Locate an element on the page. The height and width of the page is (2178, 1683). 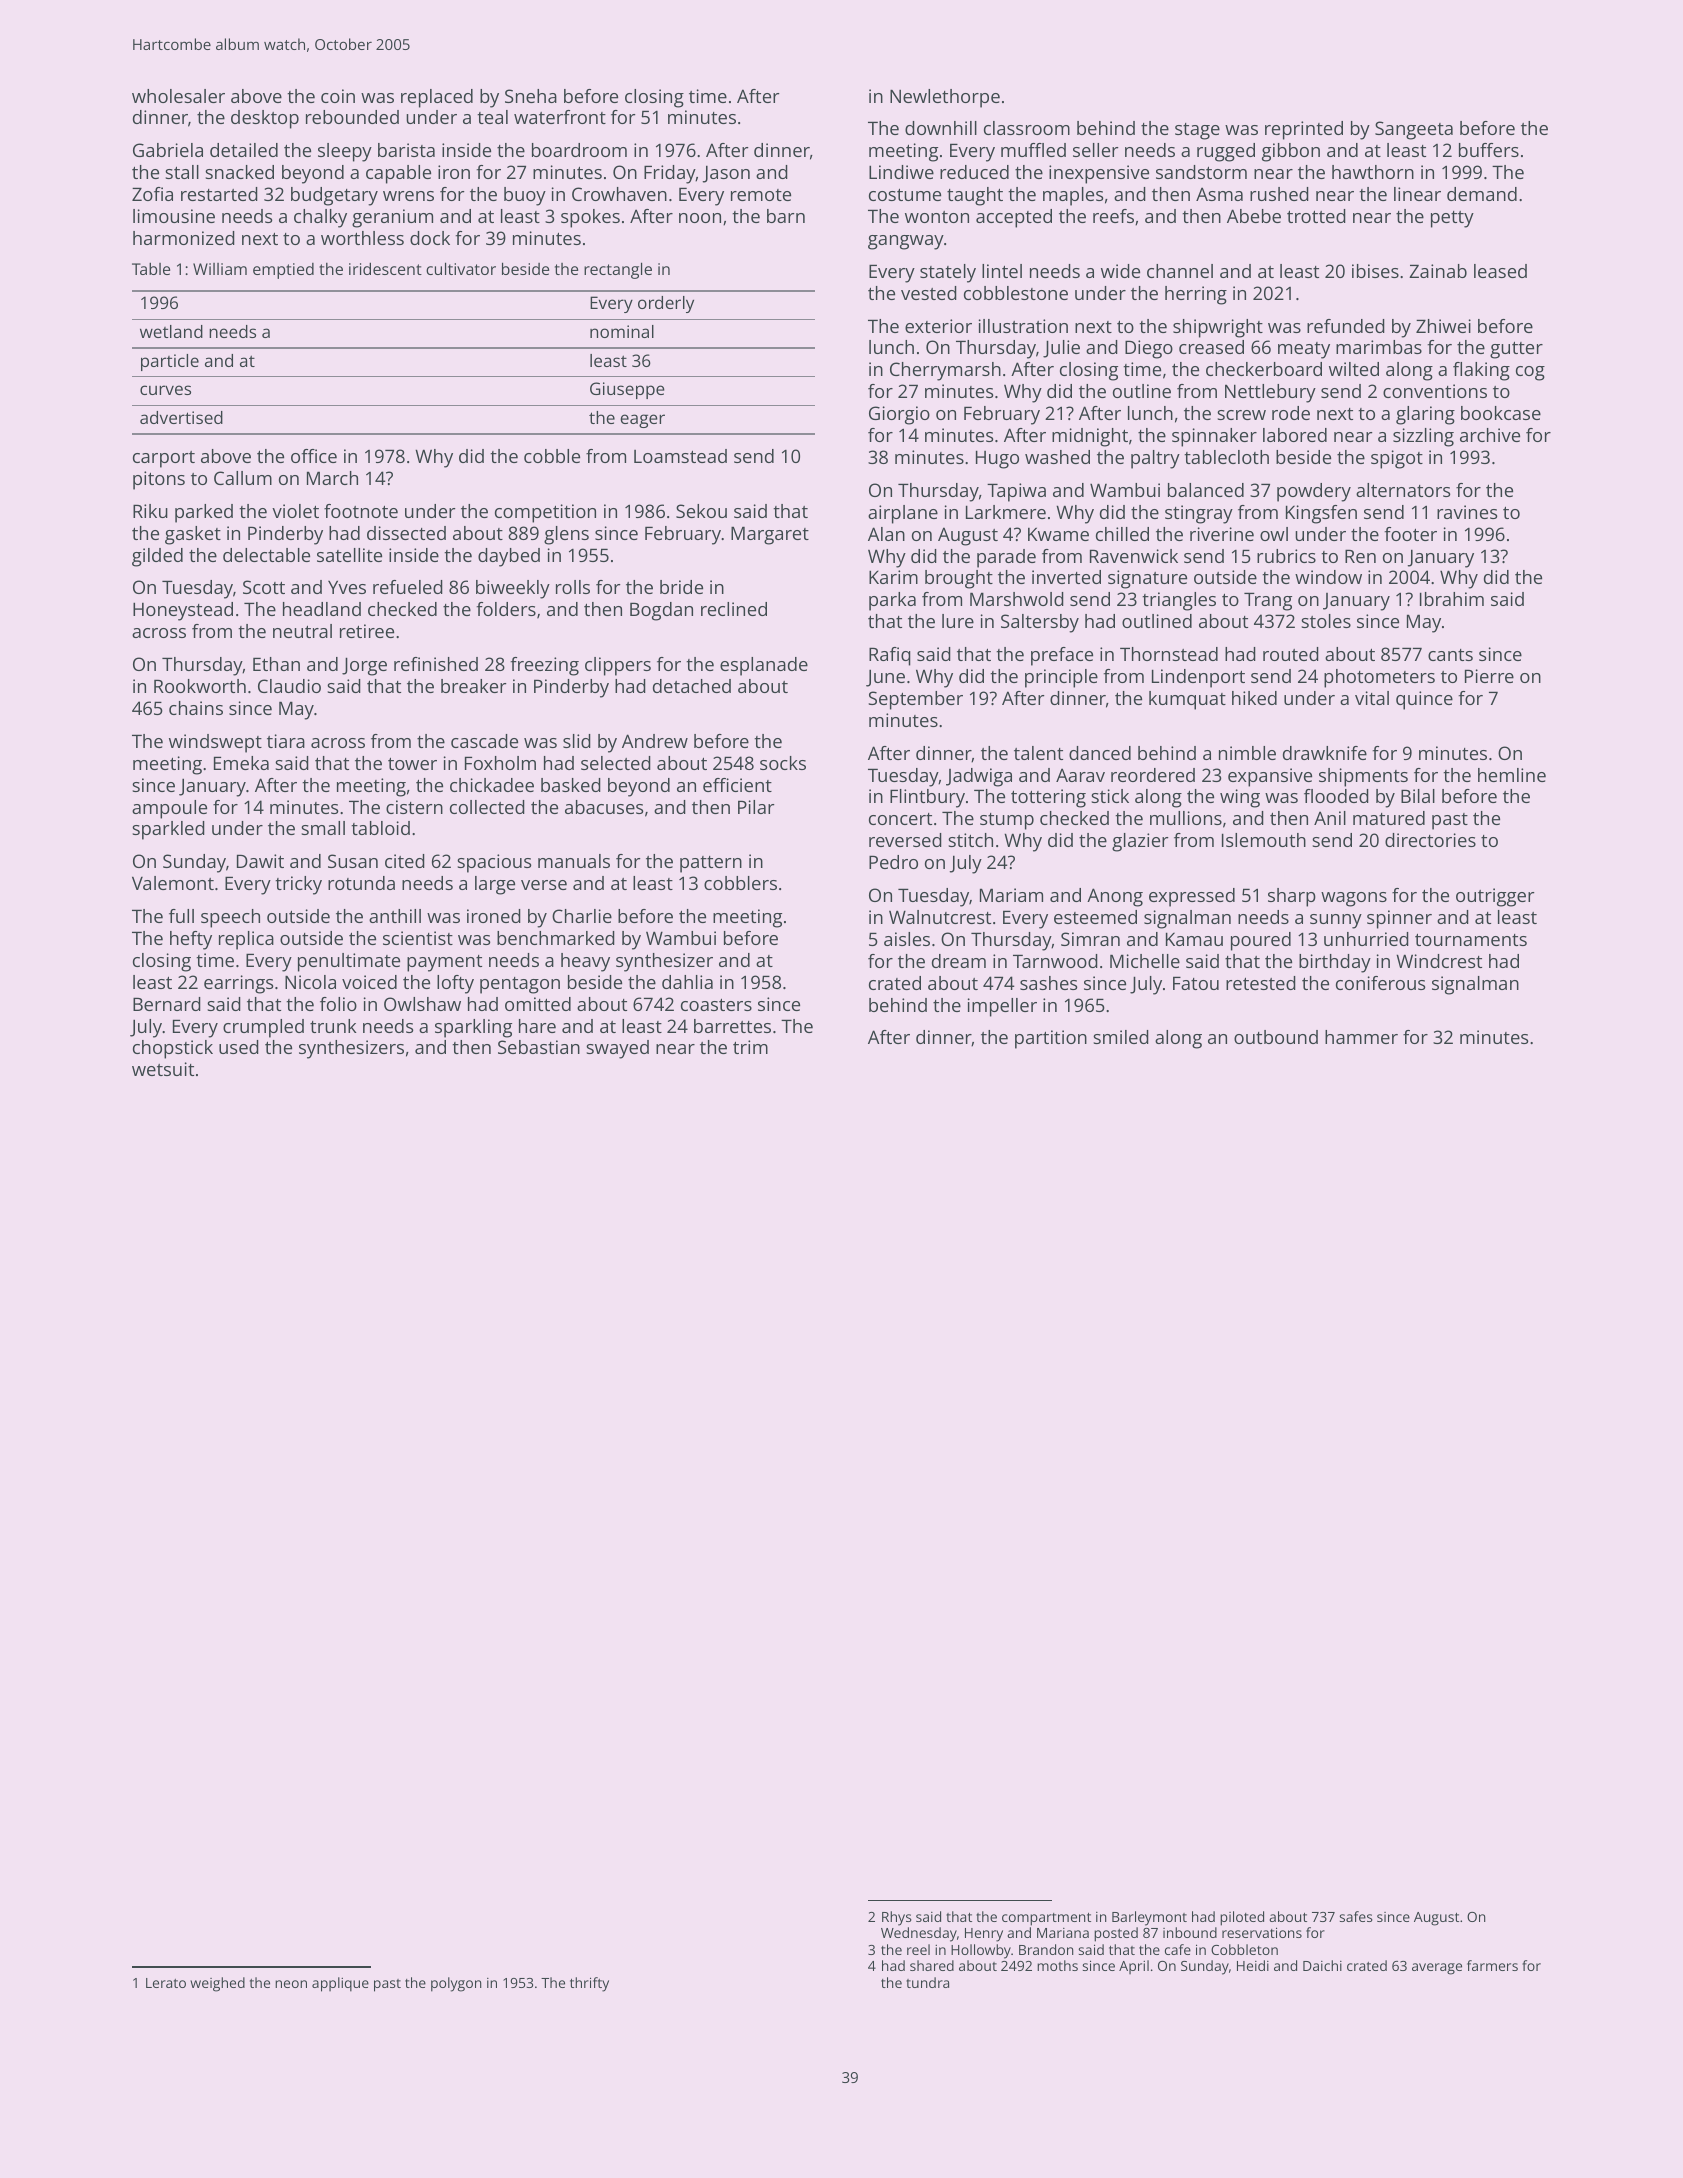
piloted is located at coordinates (1242, 1918).
